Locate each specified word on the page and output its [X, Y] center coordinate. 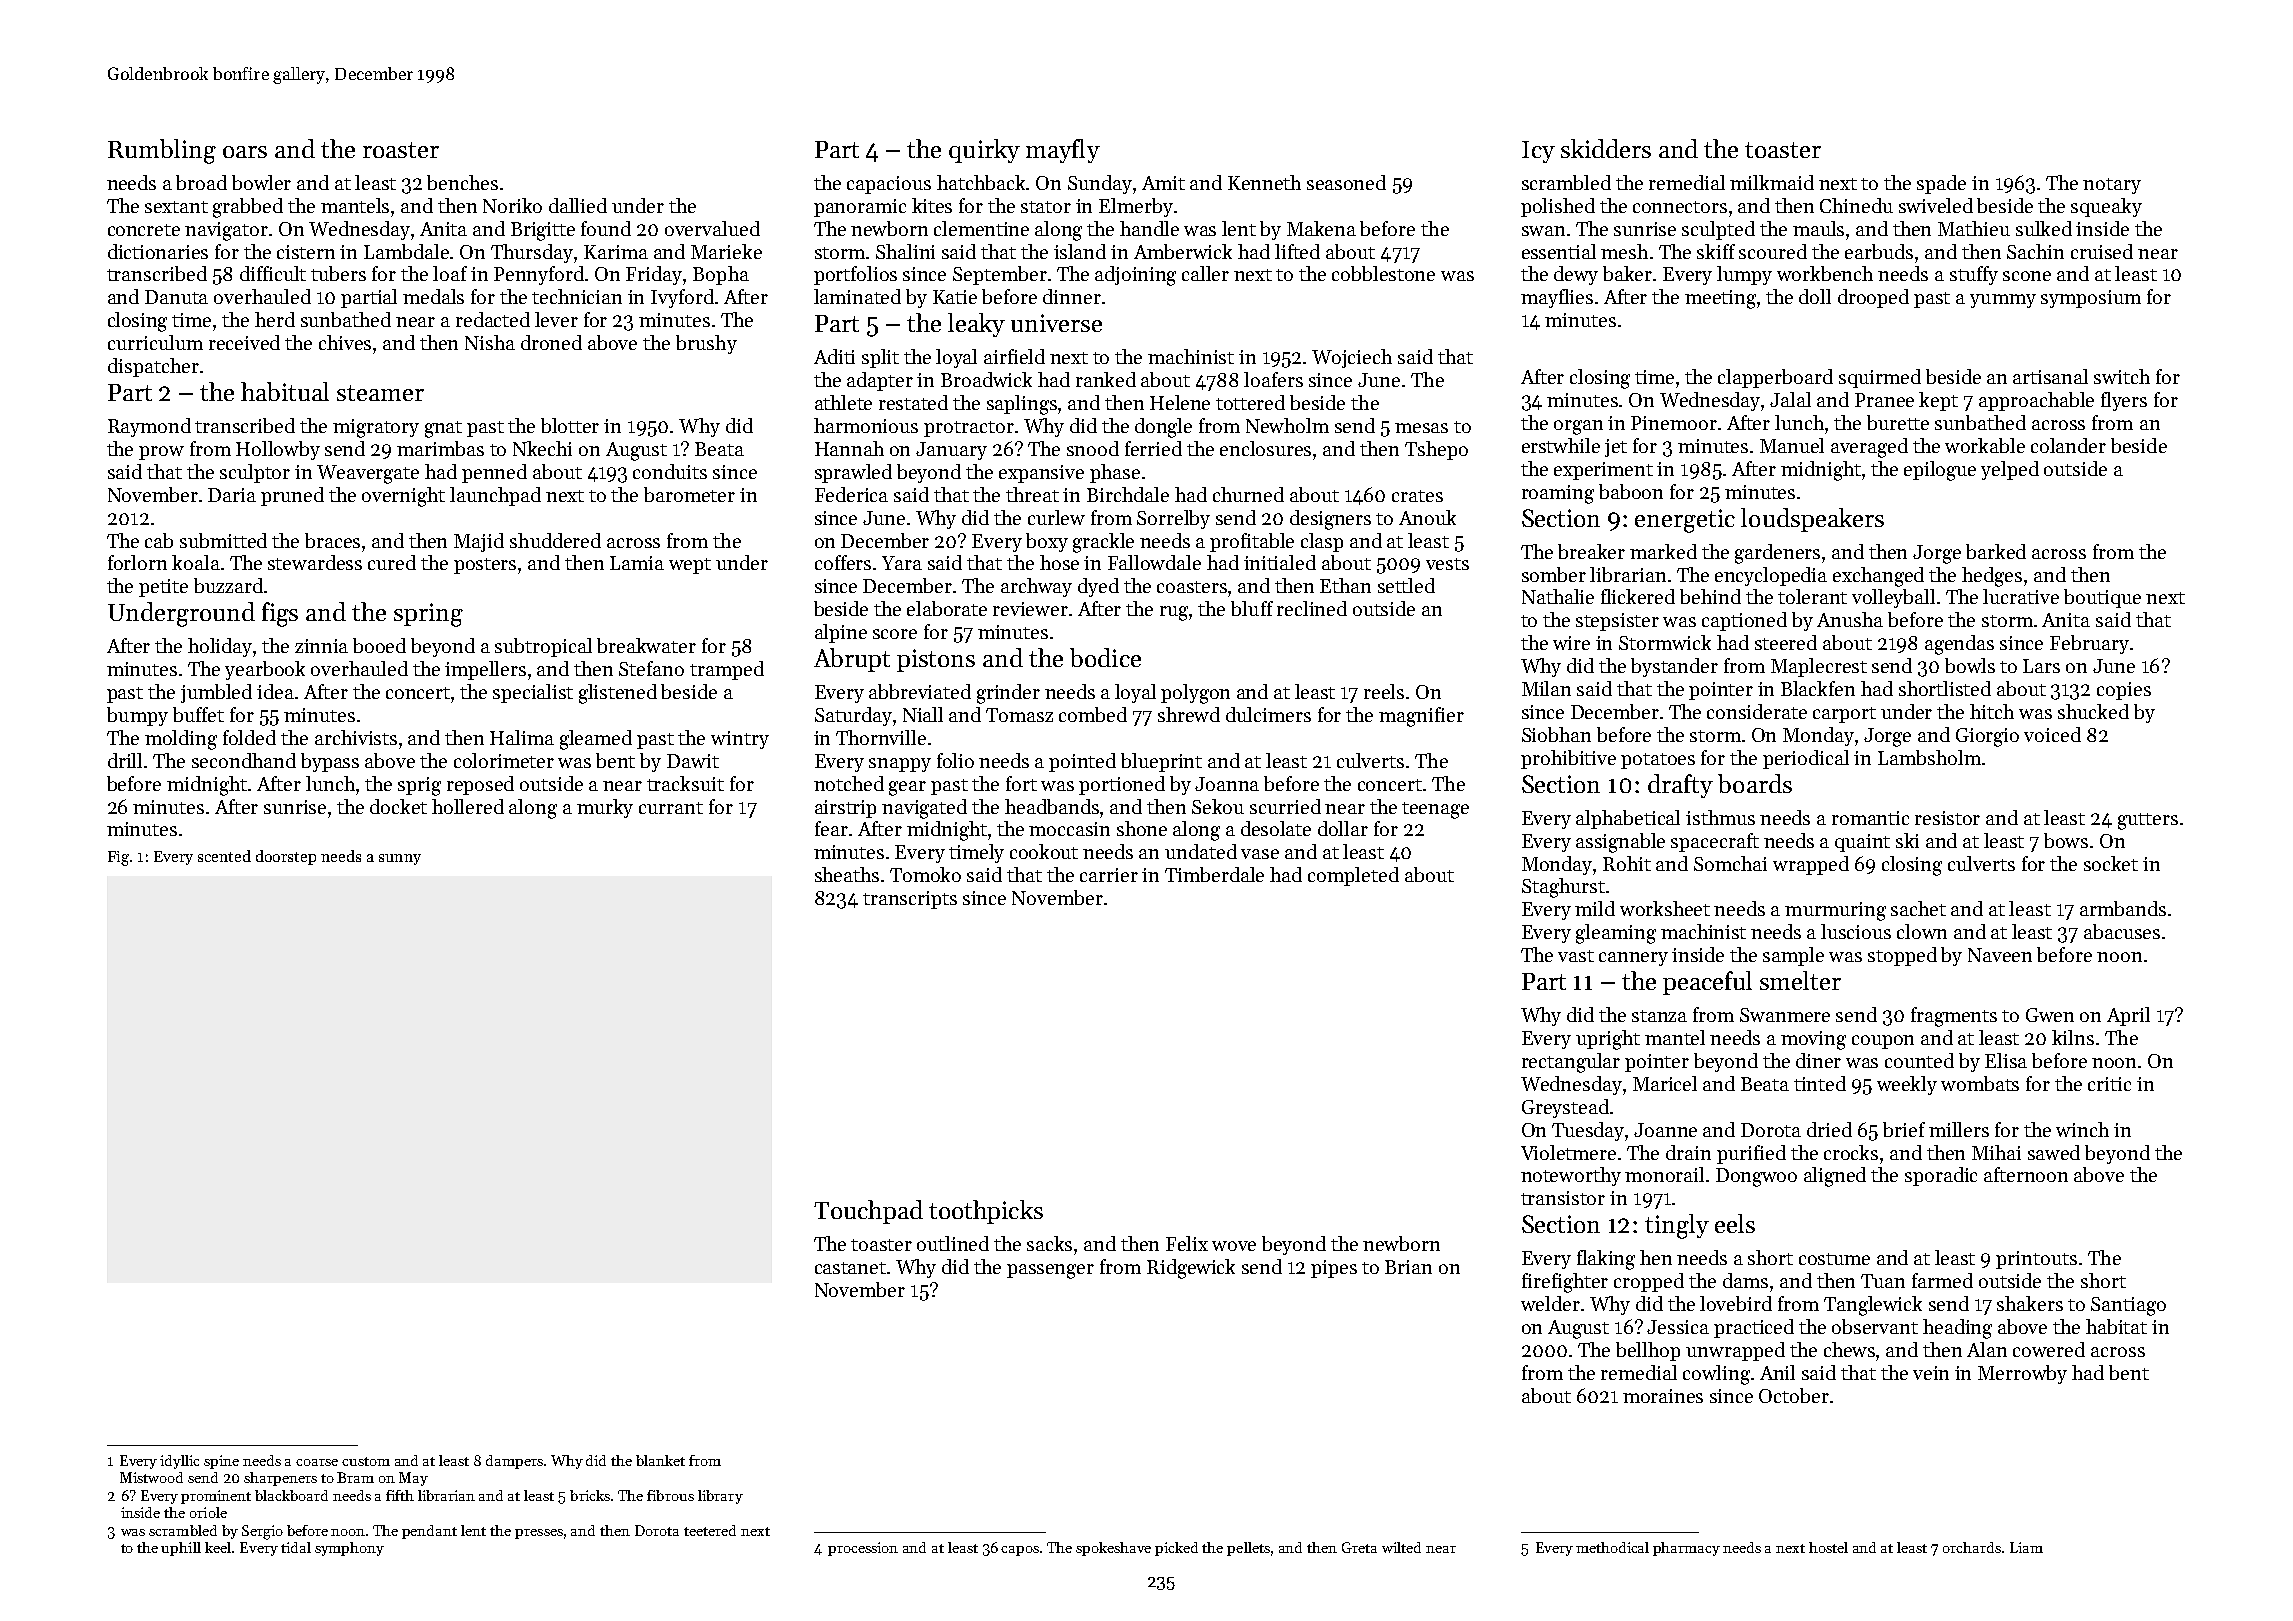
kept [1938, 401]
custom [366, 1461]
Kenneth [1264, 182]
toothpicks [986, 1212]
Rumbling [162, 151]
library [720, 1497]
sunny [400, 859]
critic [2109, 1084]
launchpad [495, 496]
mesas [1421, 428]
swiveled [1936, 205]
